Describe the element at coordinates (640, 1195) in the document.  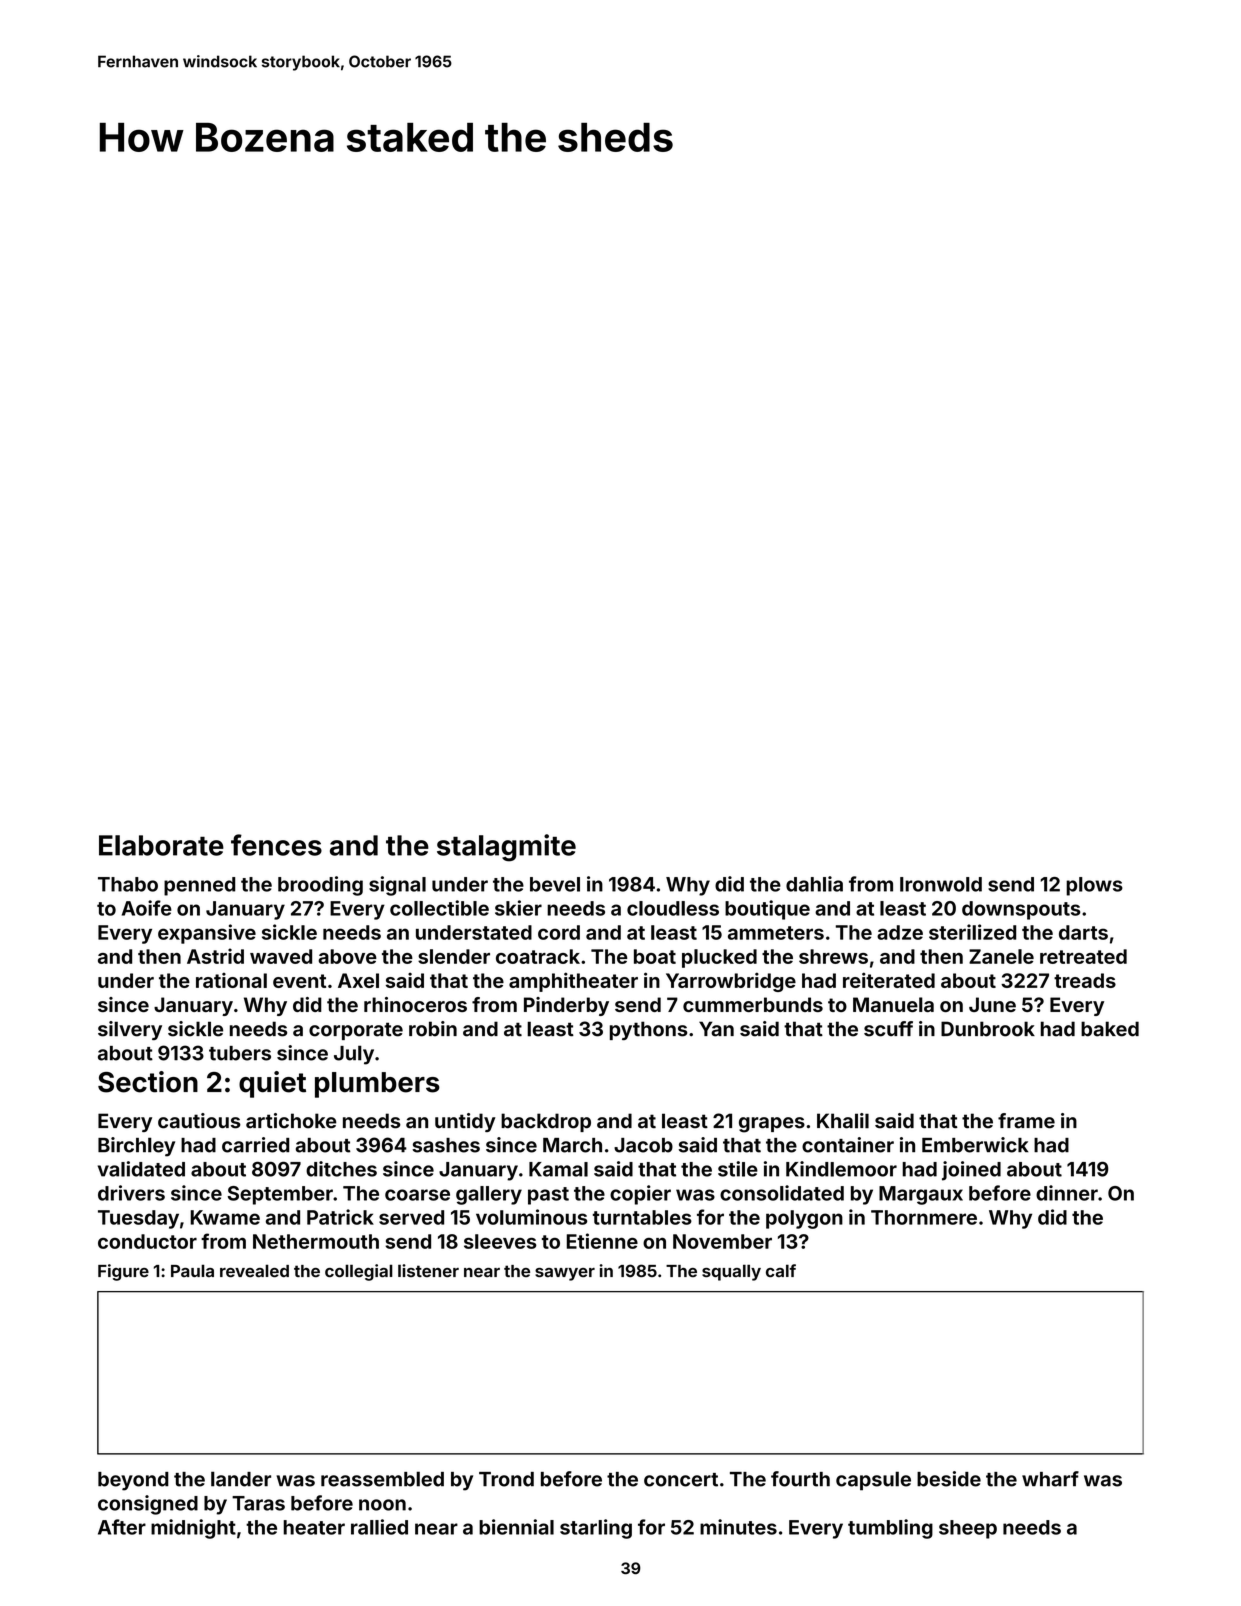
I see `copier` at that location.
